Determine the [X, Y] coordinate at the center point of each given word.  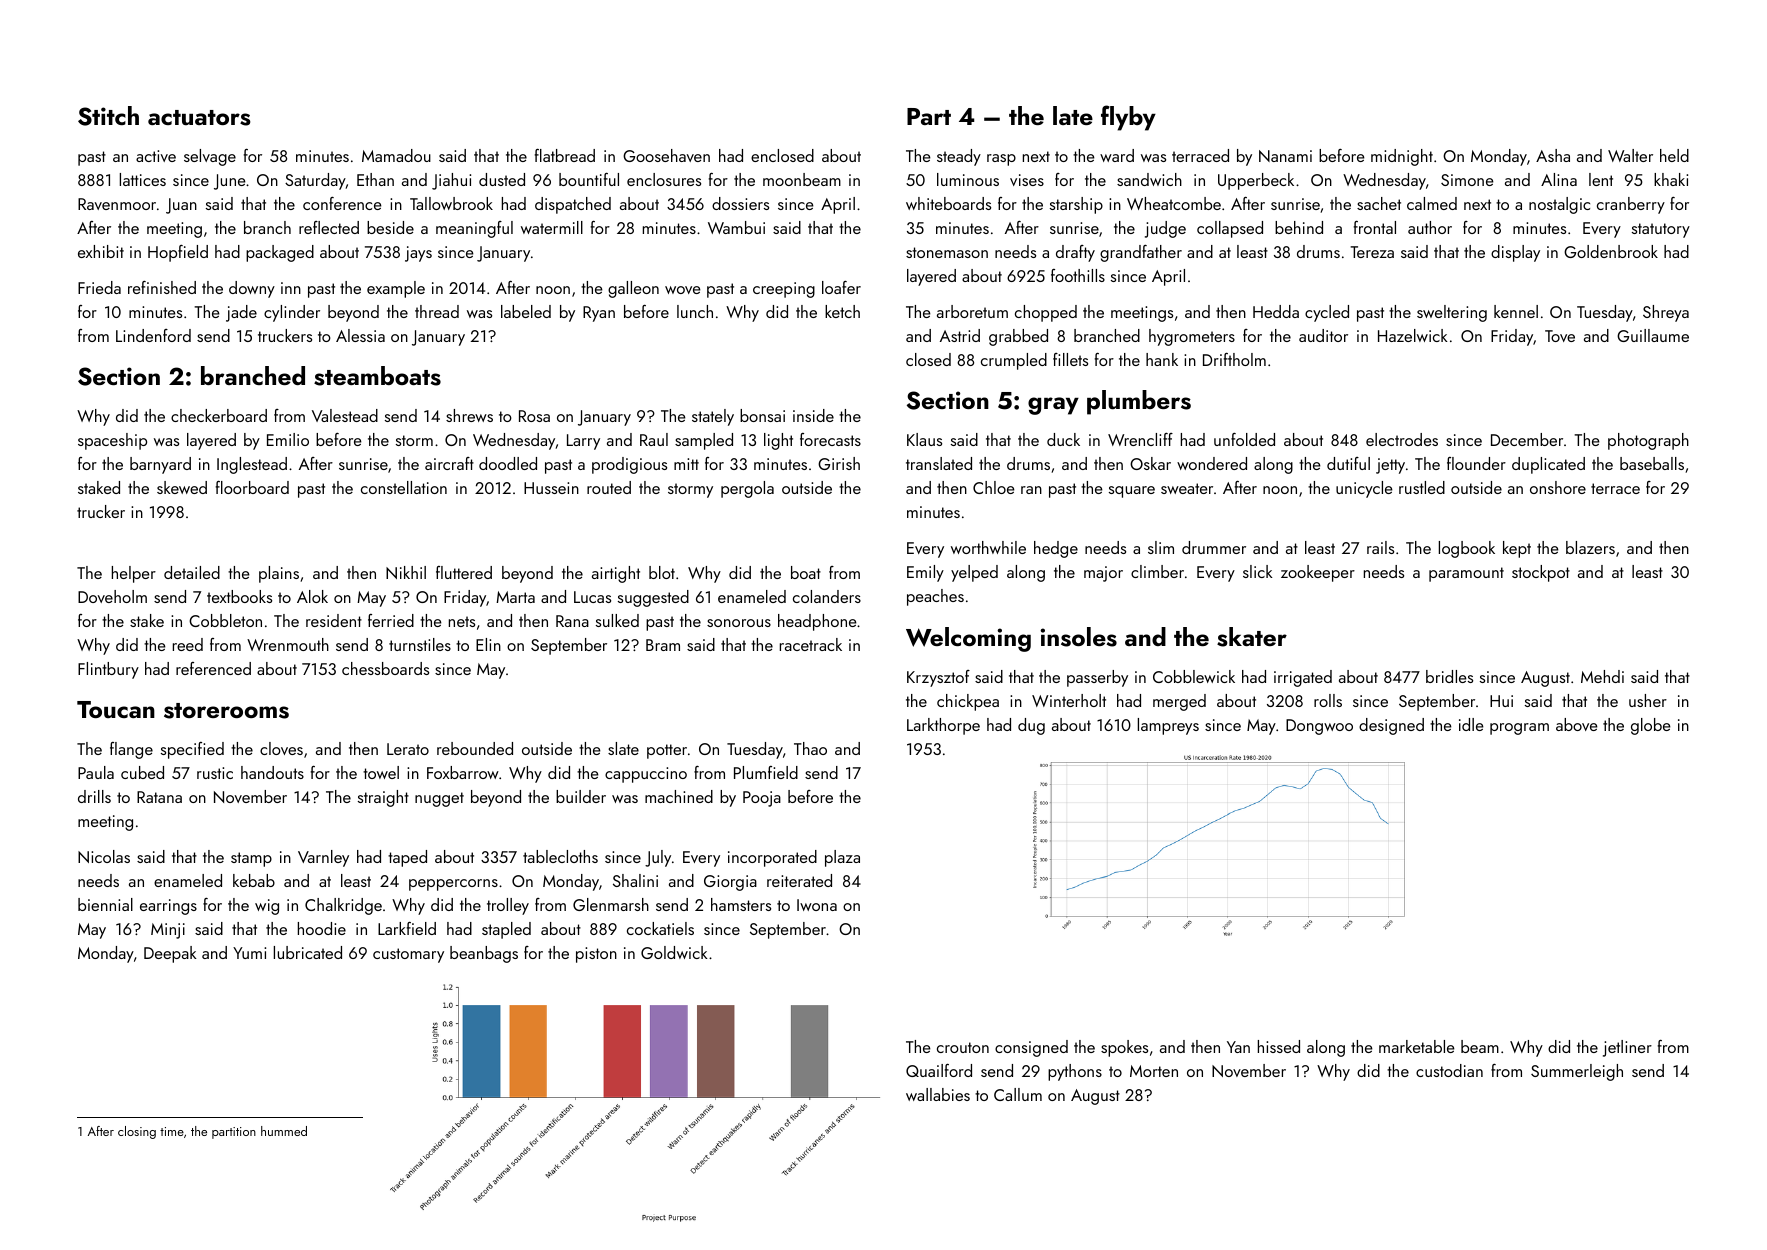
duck [1063, 439]
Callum [1018, 1094]
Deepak [170, 954]
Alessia [360, 335]
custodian [1449, 1070]
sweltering [1452, 313]
